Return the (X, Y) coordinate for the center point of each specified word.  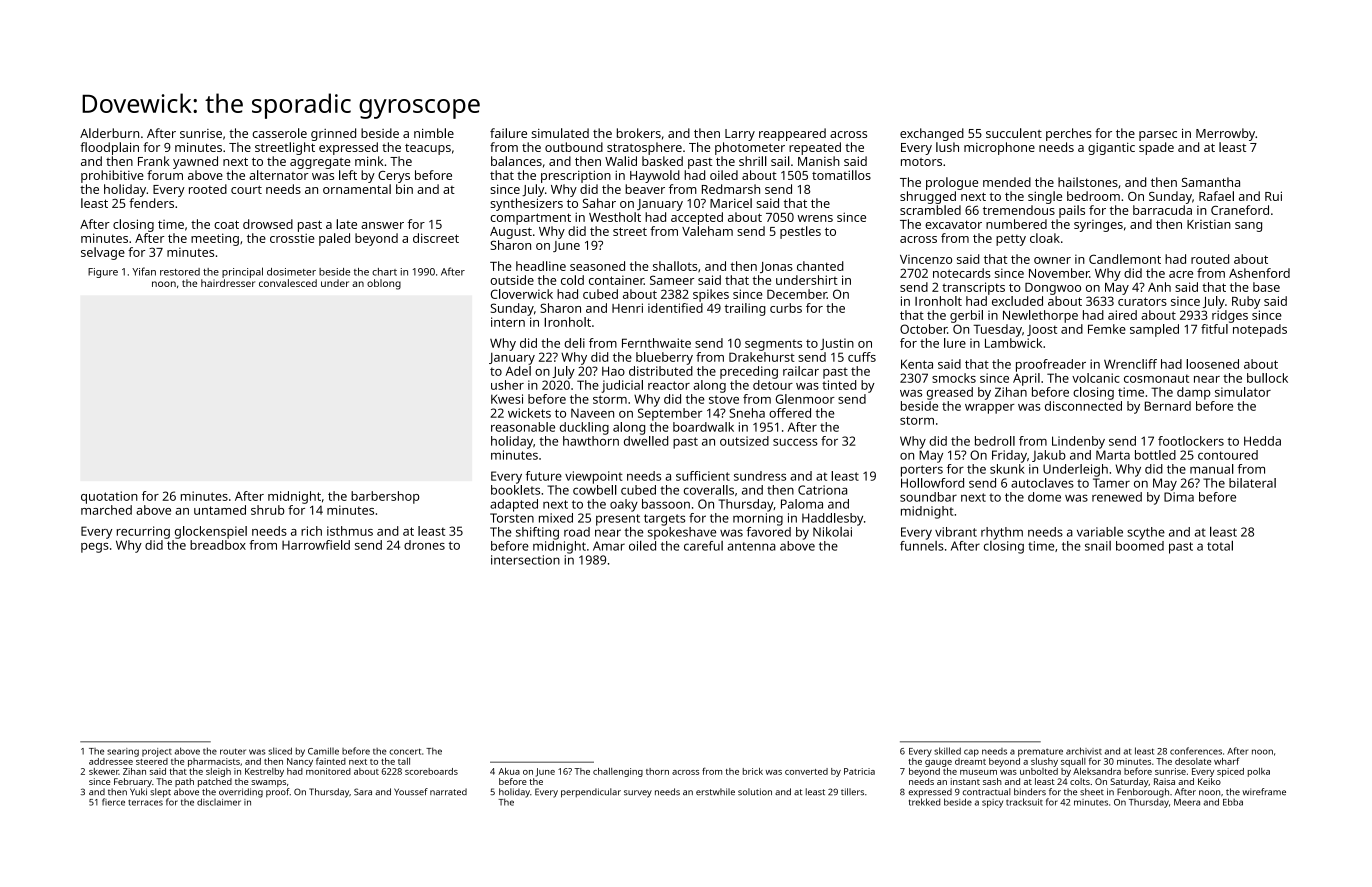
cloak (1045, 238)
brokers (639, 133)
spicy (992, 803)
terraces (145, 802)
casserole (279, 133)
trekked (924, 802)
